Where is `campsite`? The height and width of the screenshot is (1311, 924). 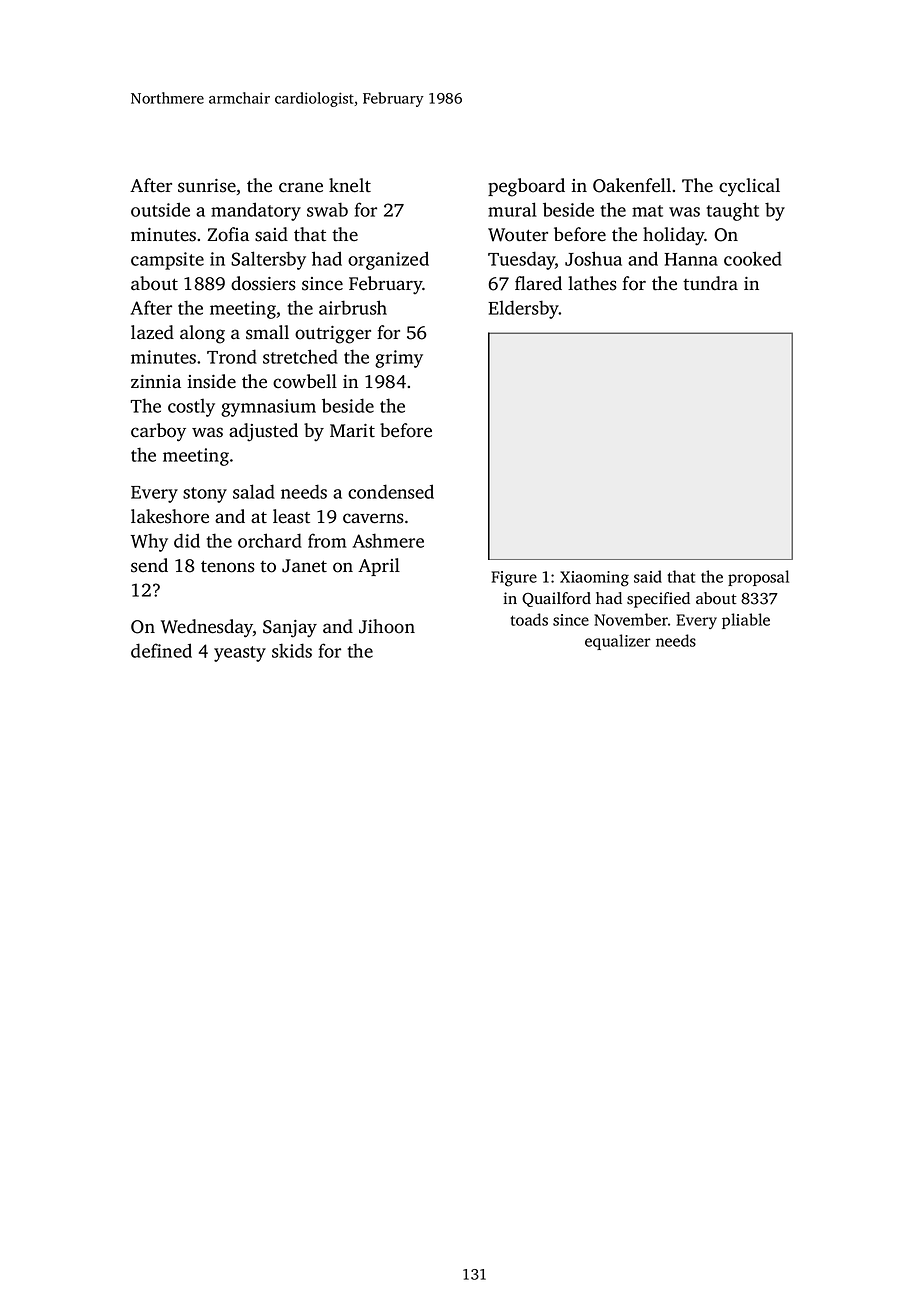 campsite is located at coordinates (167, 261).
